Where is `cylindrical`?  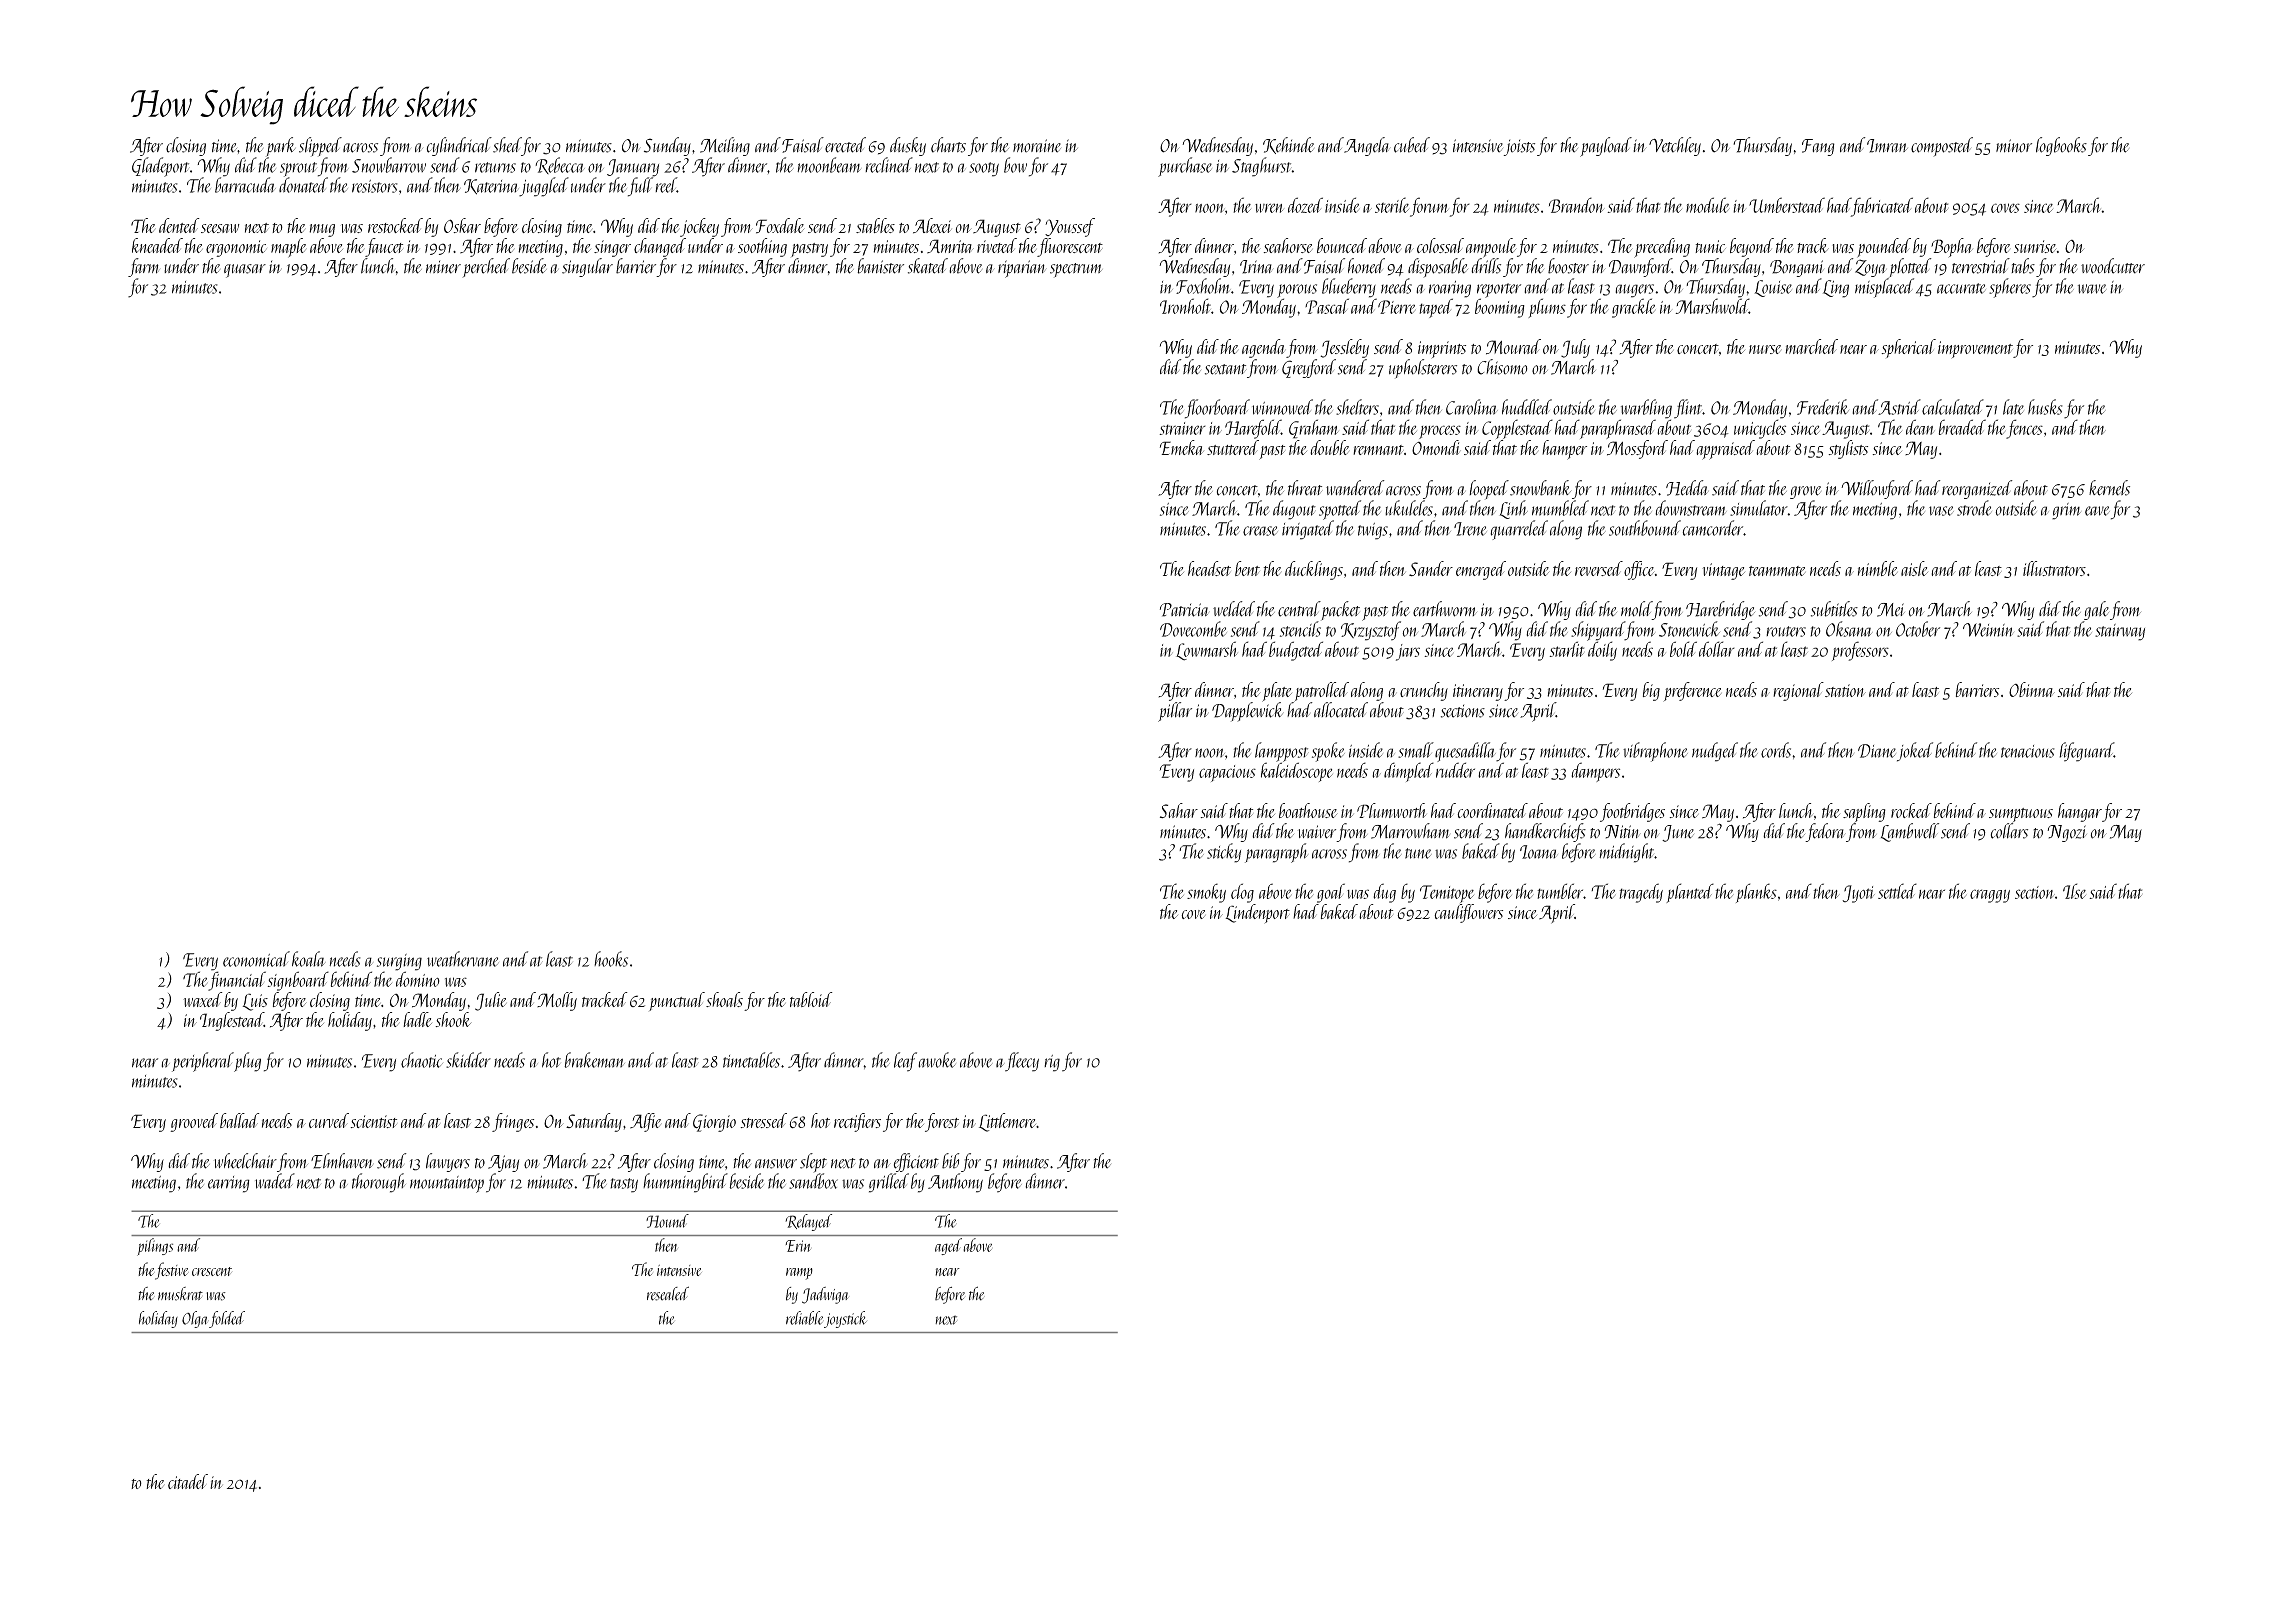 cylindrical is located at coordinates (459, 146).
